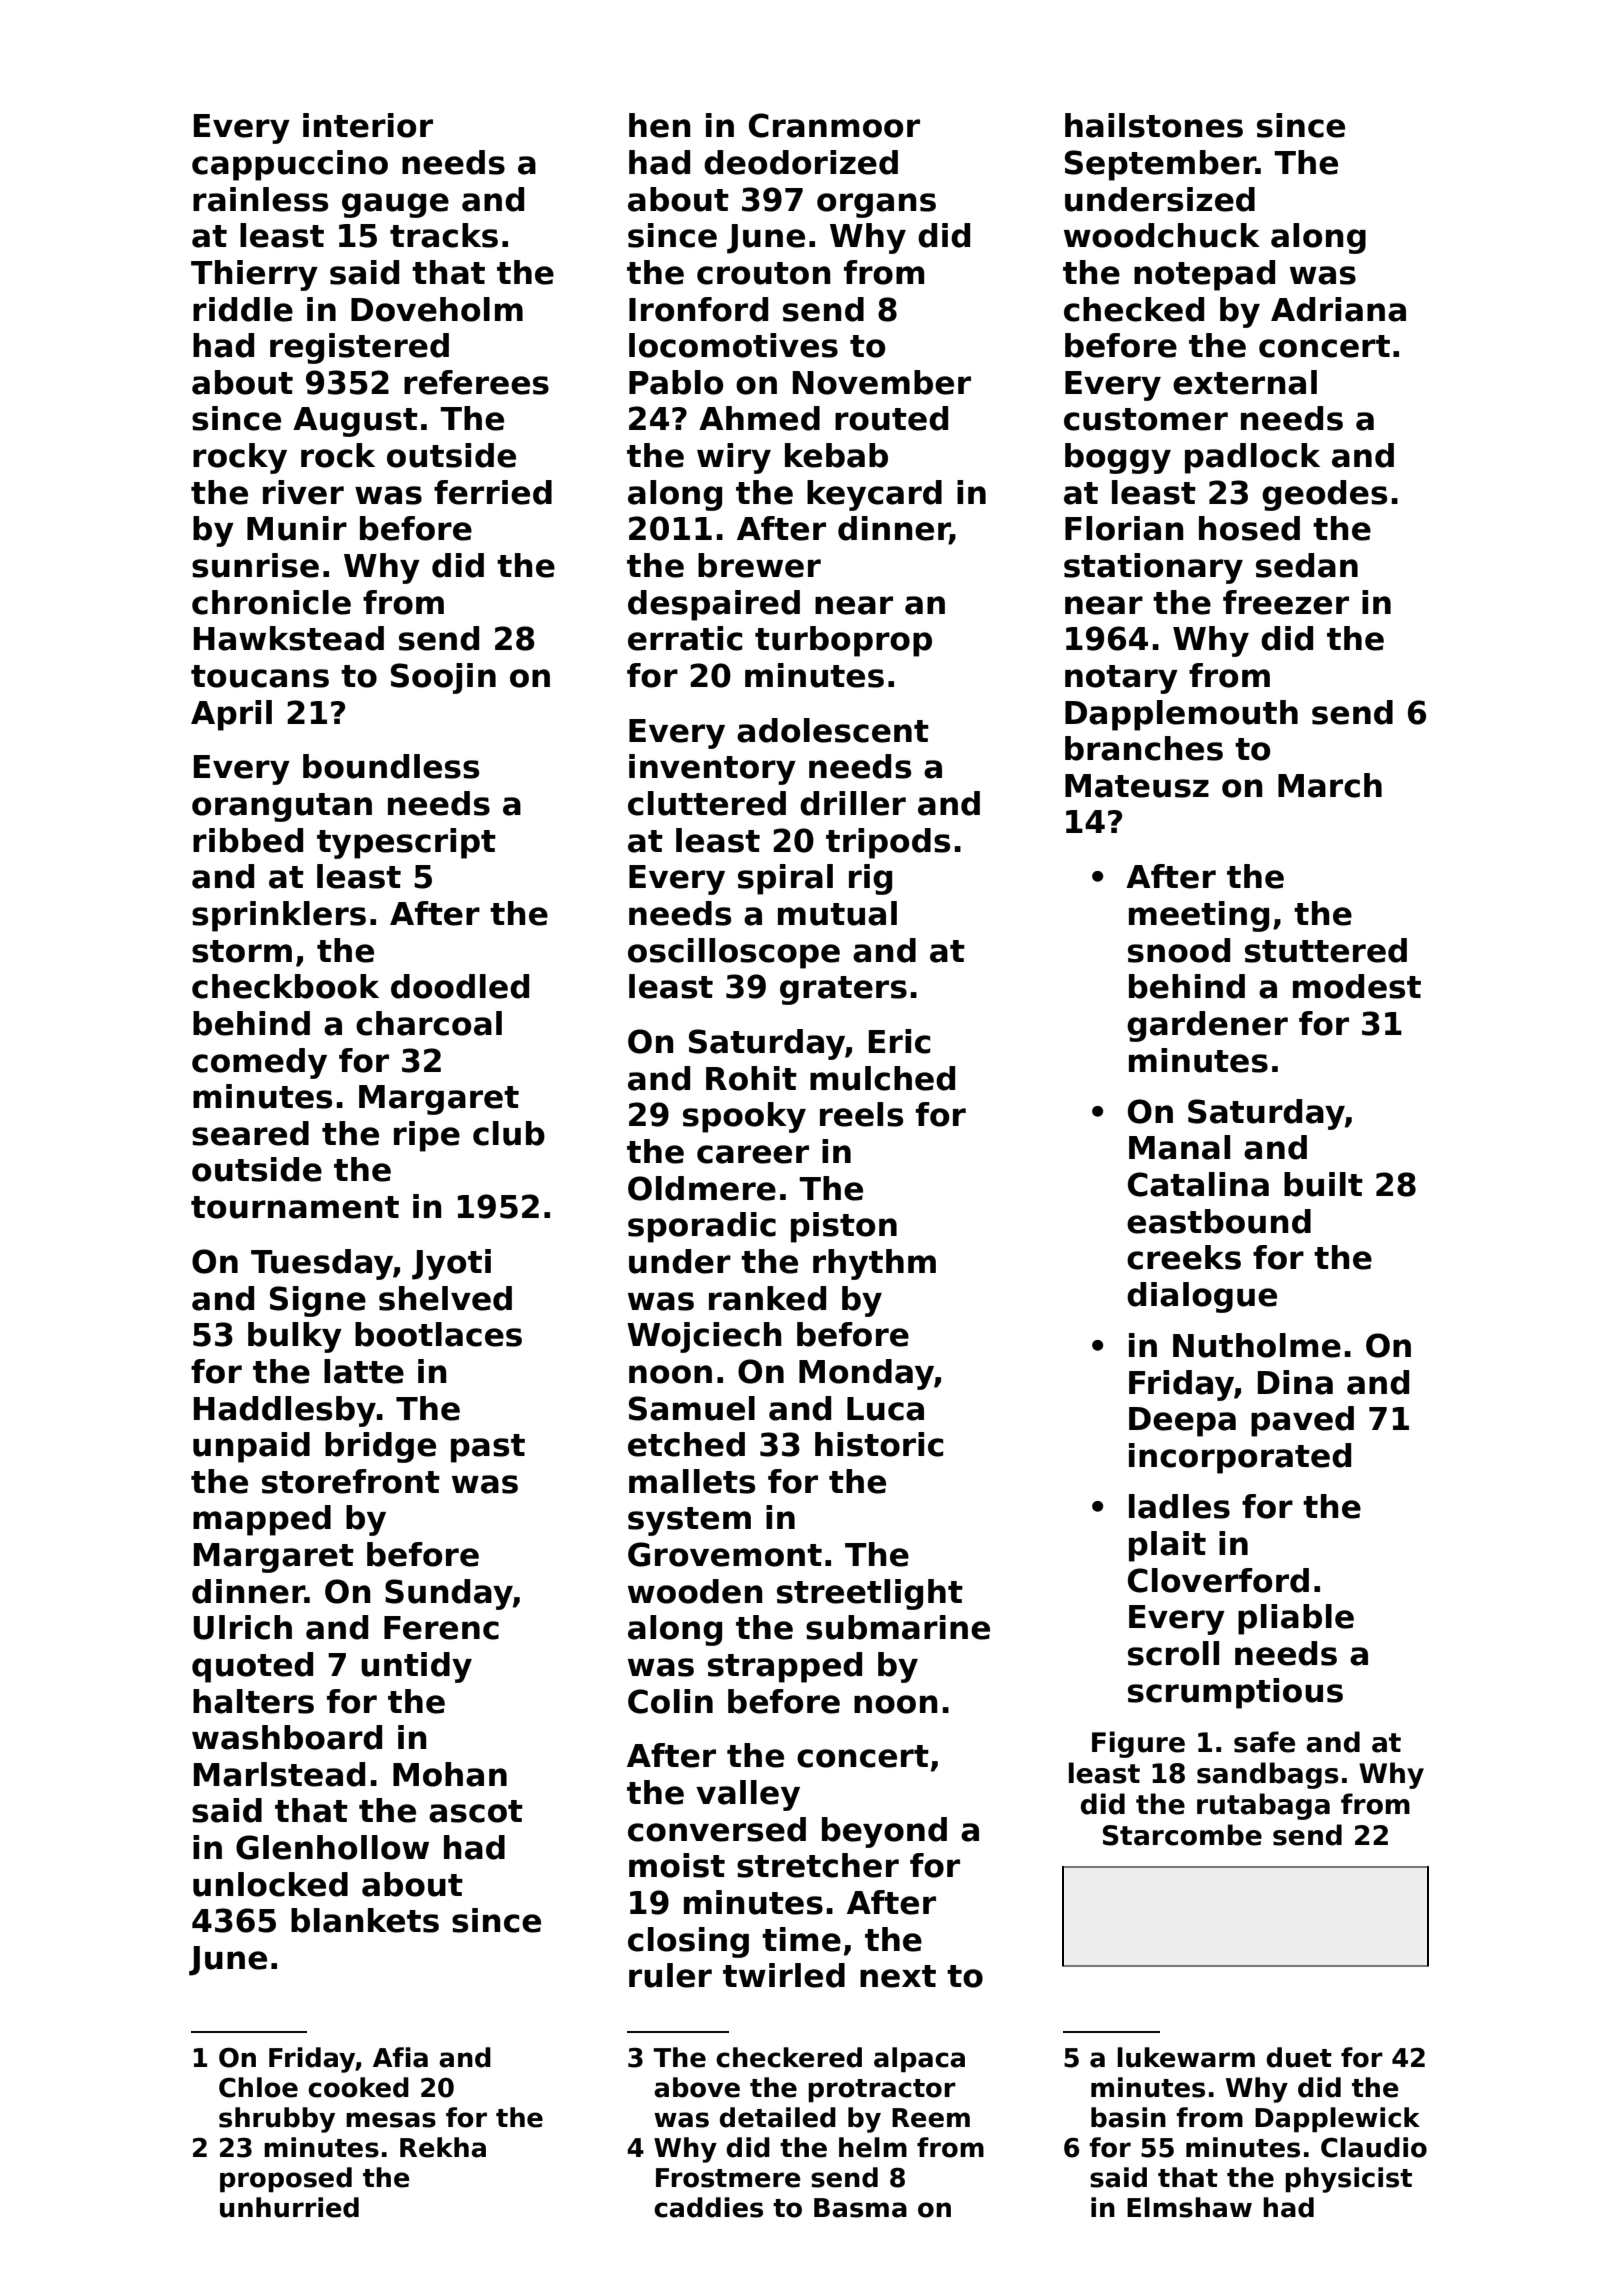 The height and width of the screenshot is (2292, 1620). I want to click on tracks, so click(444, 235).
